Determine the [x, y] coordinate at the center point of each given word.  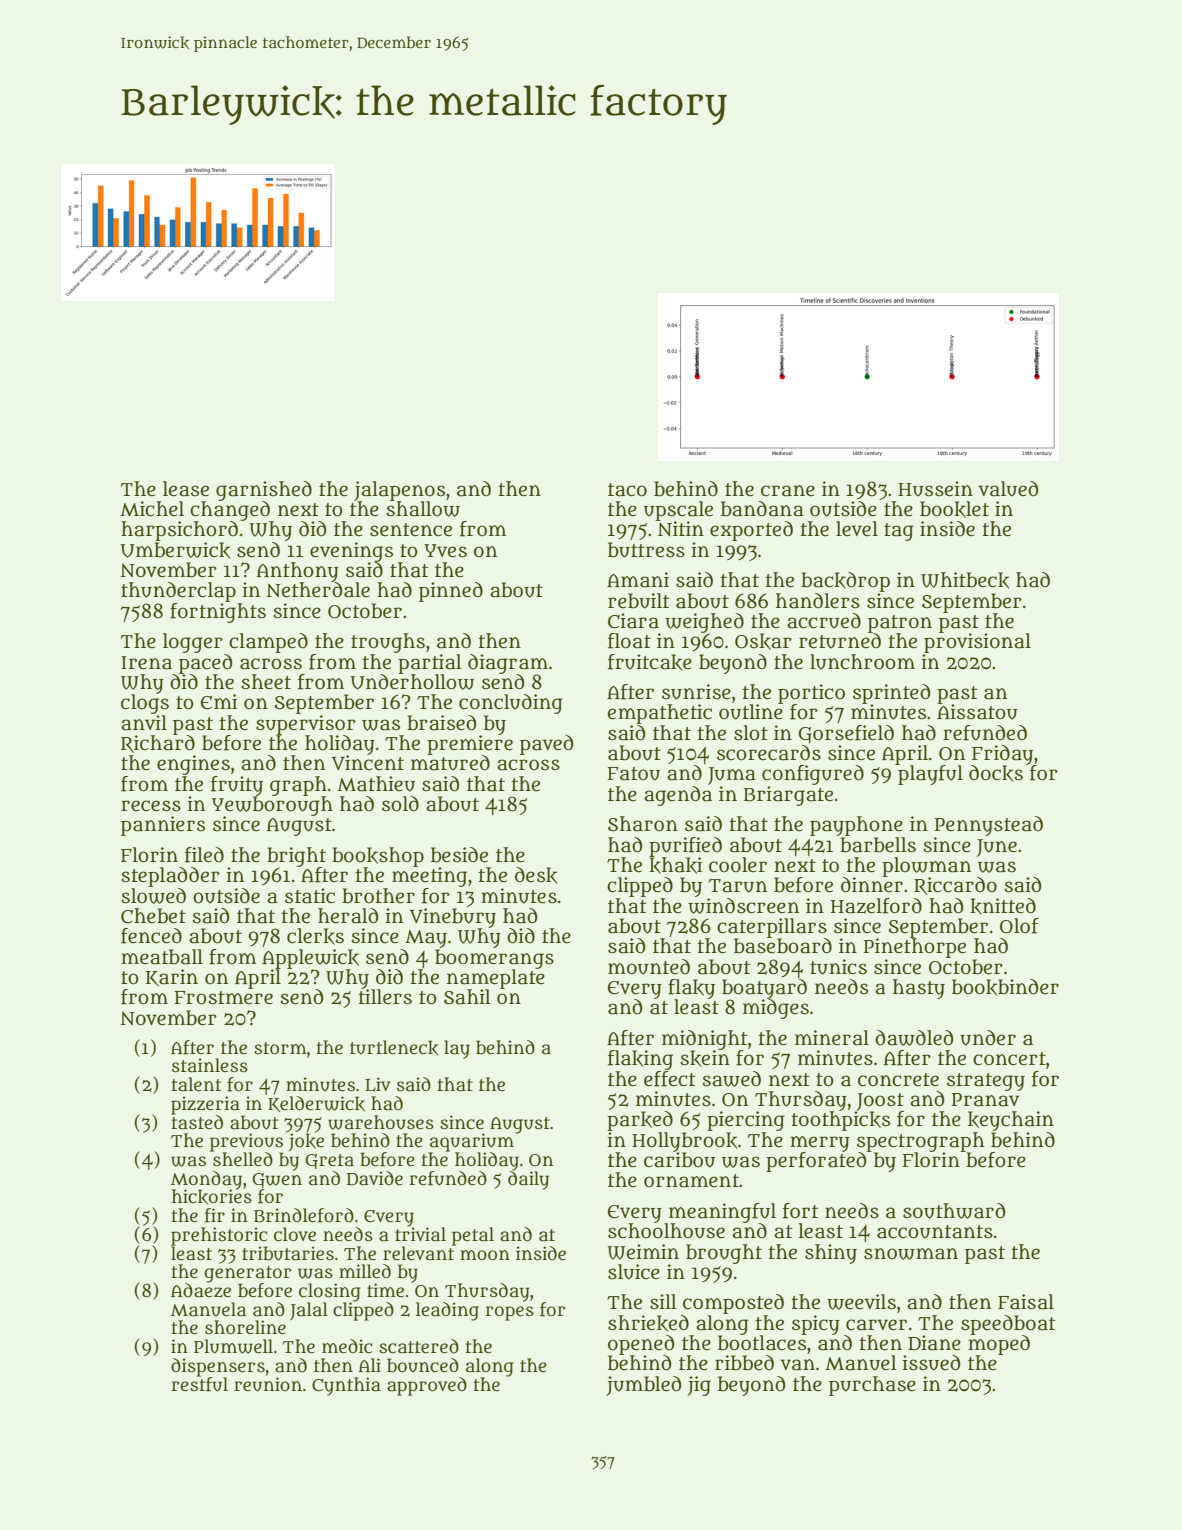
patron [900, 624]
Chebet [153, 916]
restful [200, 1384]
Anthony [298, 572]
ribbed [744, 1363]
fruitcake [650, 662]
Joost [880, 1102]
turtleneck [394, 1048]
